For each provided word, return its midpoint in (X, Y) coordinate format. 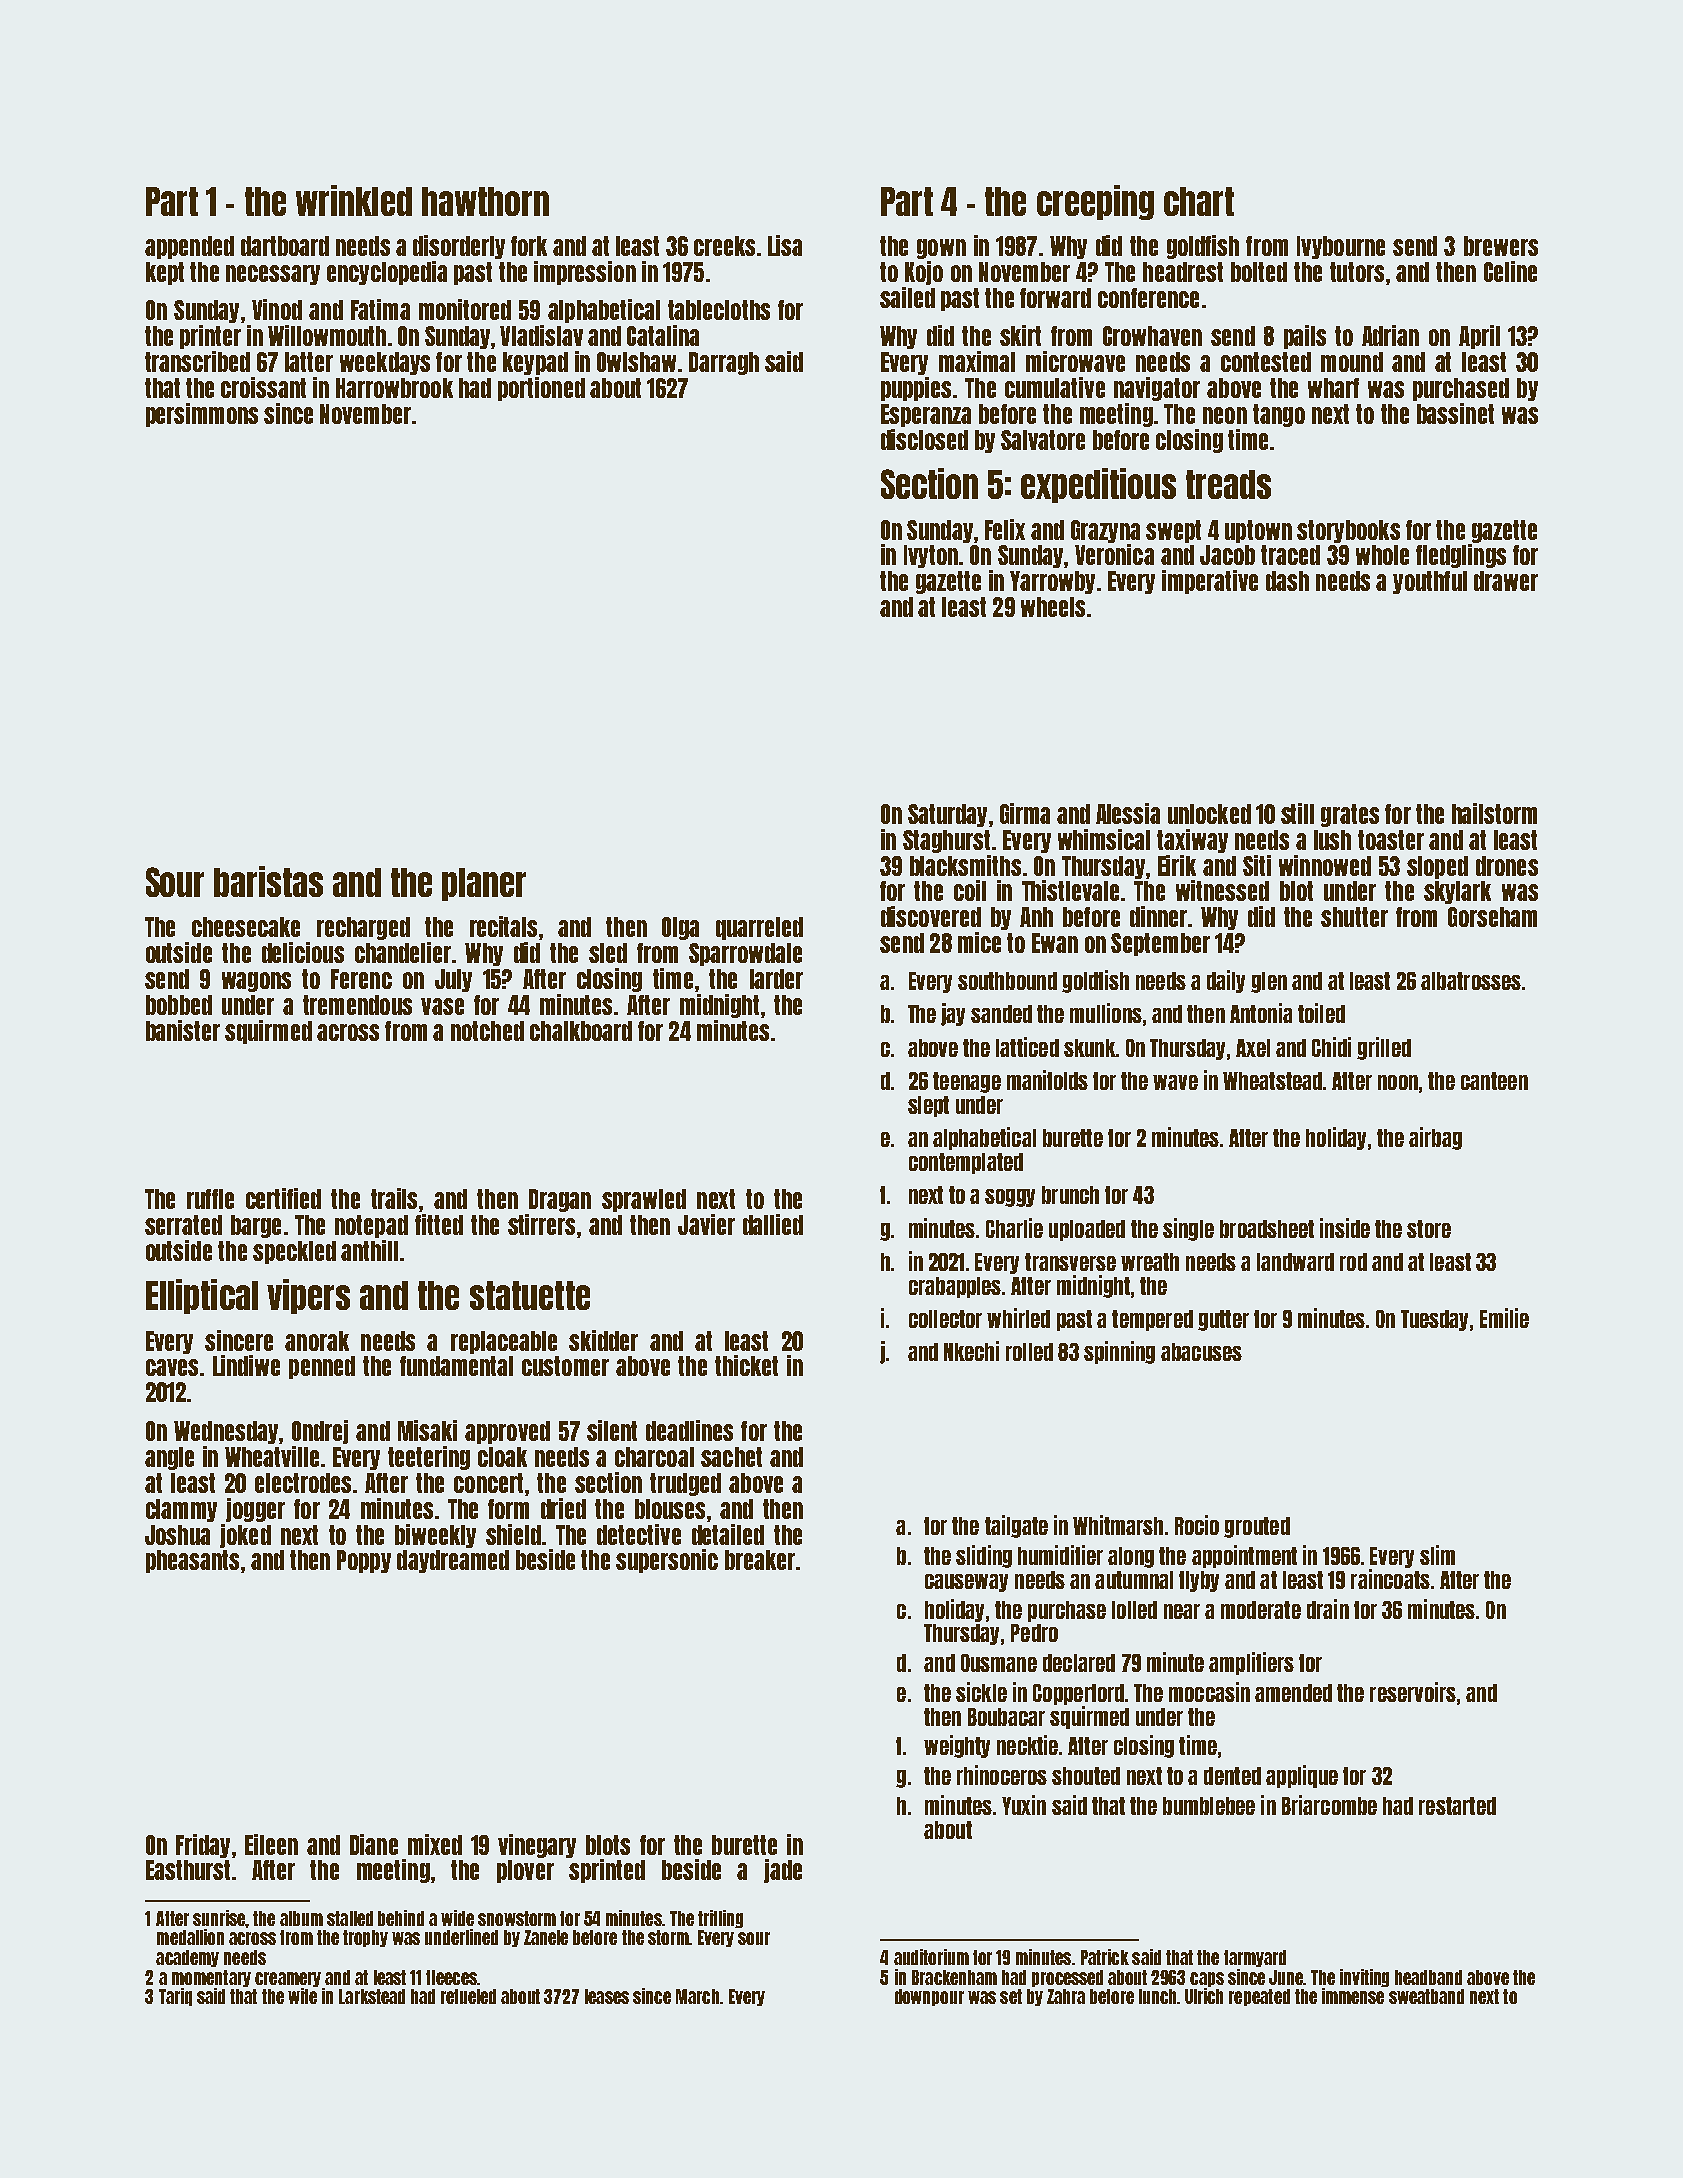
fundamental (456, 1366)
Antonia (1261, 1013)
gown (941, 249)
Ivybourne (1341, 247)
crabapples (955, 1287)
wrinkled (354, 200)
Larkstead (372, 1996)
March (697, 1996)
